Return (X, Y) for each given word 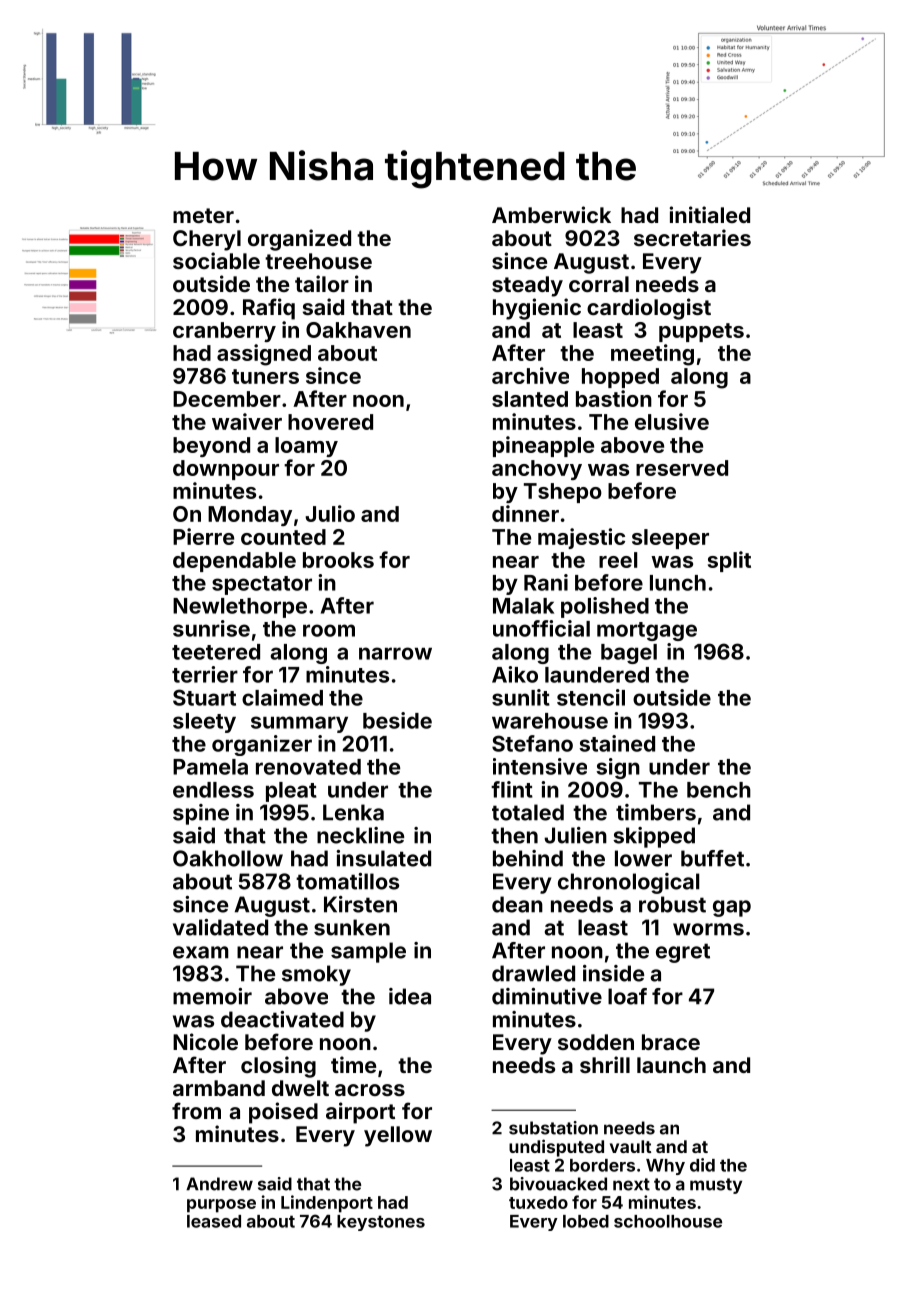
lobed (586, 1221)
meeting (652, 355)
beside (397, 720)
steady (527, 286)
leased (214, 1221)
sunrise (211, 628)
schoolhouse (668, 1221)
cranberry (224, 332)
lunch (678, 583)
